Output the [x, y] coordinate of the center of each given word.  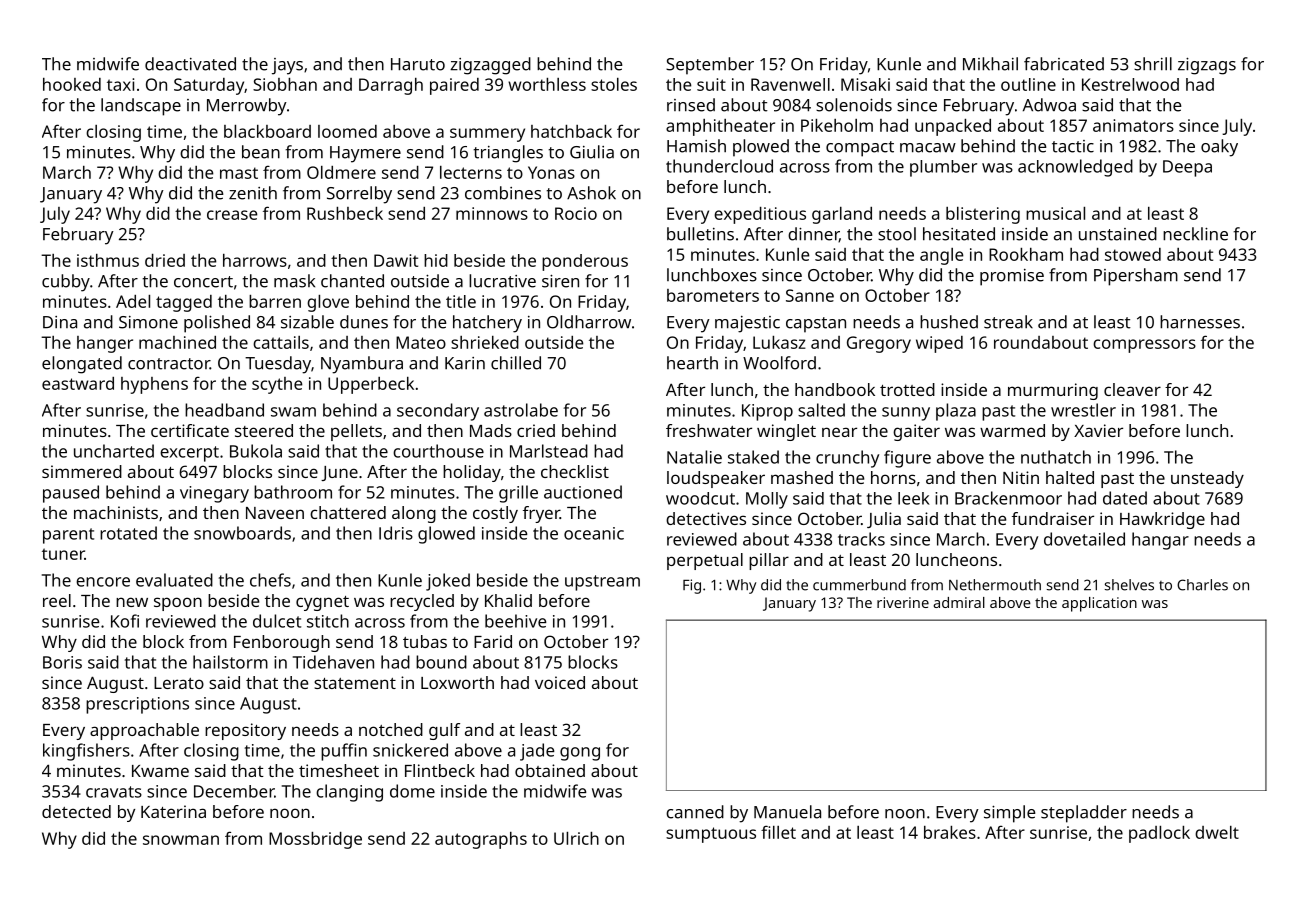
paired [454, 86]
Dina [60, 322]
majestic [747, 324]
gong [580, 754]
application [1099, 604]
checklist [575, 471]
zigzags [1207, 66]
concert [203, 282]
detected [76, 811]
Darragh [391, 86]
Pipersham [1136, 277]
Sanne [810, 295]
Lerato [179, 683]
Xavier [1098, 430]
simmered [82, 471]
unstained [1118, 234]
